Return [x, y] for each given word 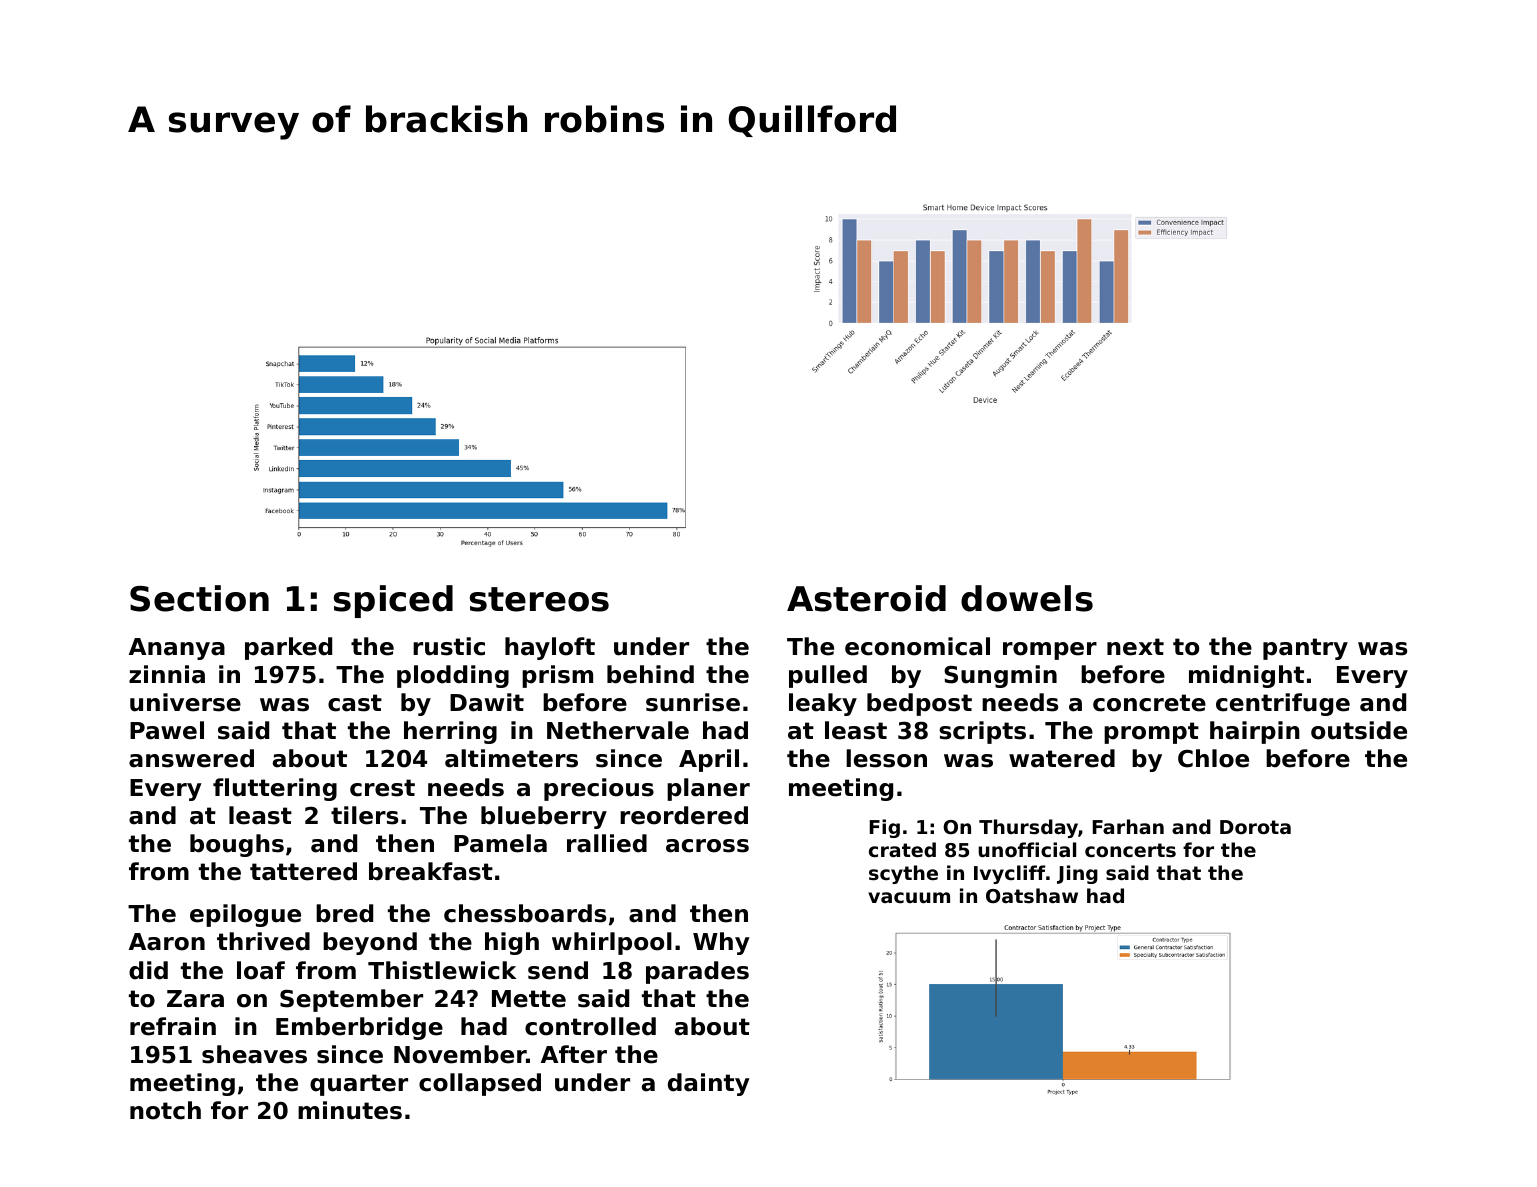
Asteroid [866, 598]
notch [165, 1110]
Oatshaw [1032, 895]
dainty [709, 1084]
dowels [1027, 598]
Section [199, 598]
